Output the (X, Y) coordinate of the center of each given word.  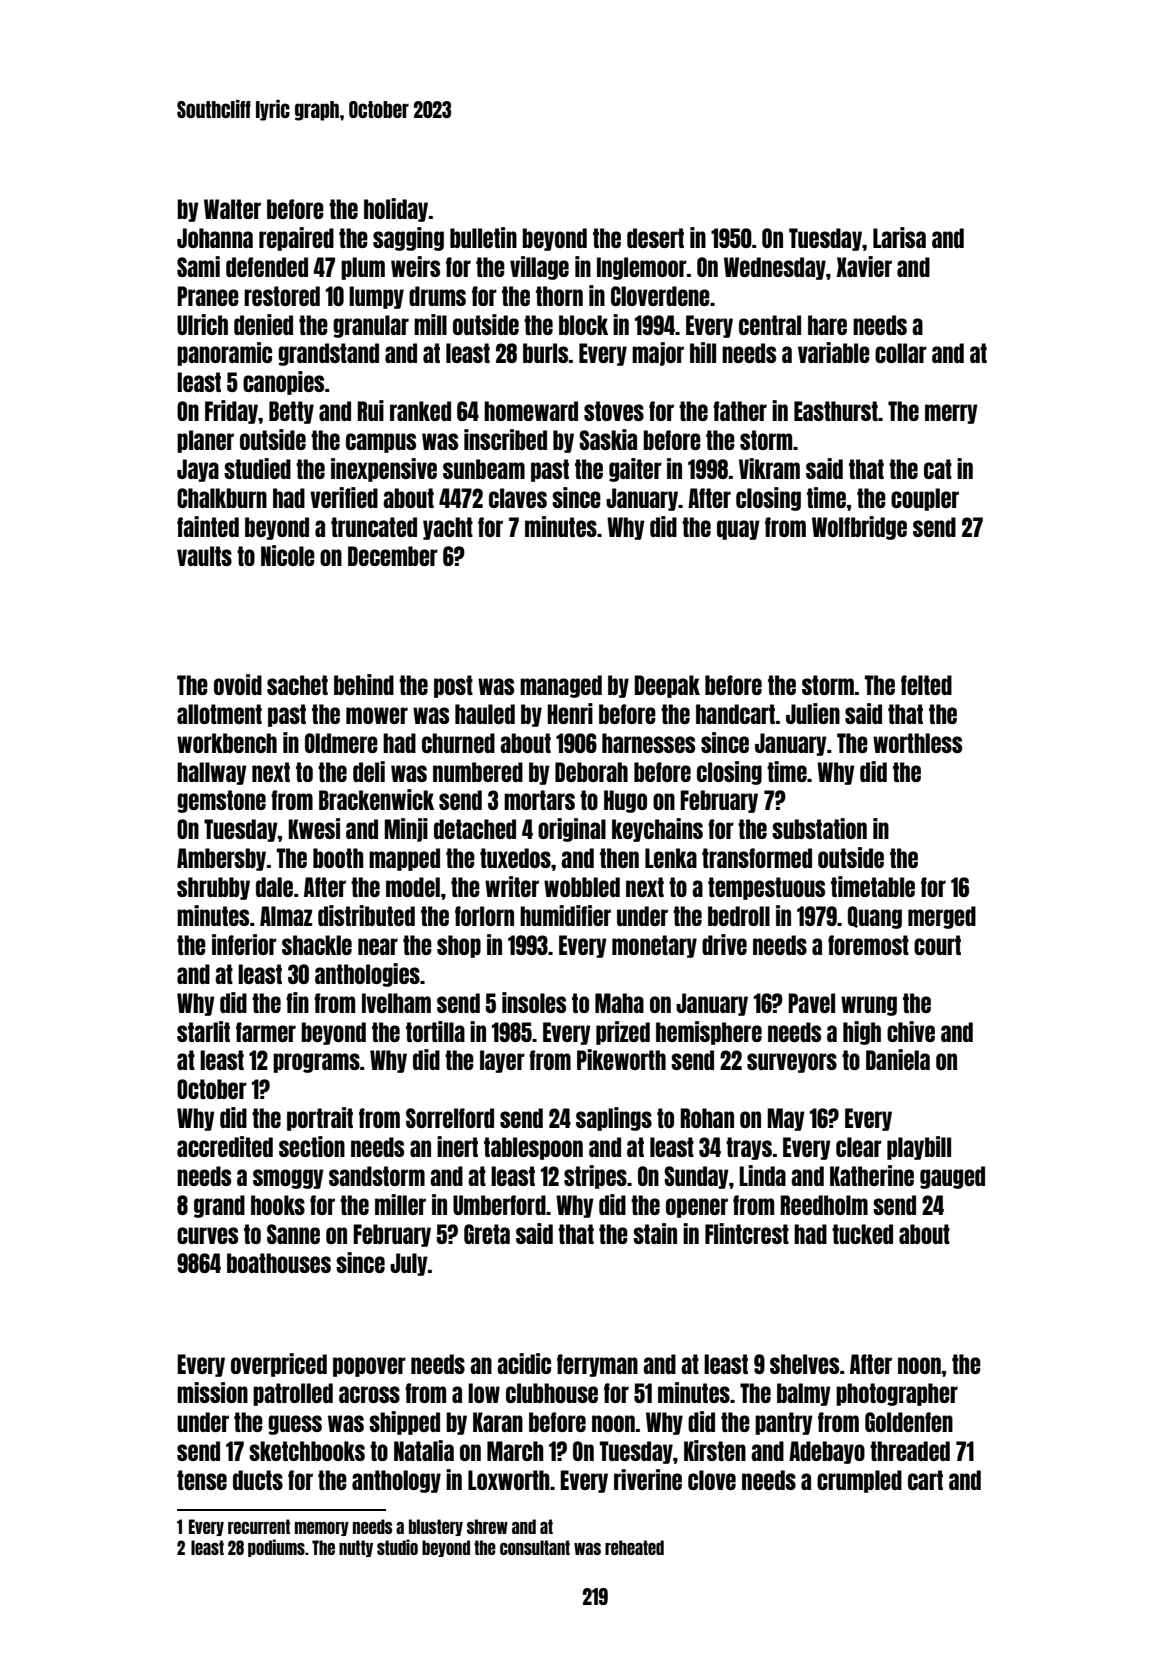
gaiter (635, 470)
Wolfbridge (859, 528)
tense (202, 1480)
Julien (813, 713)
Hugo (625, 801)
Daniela (898, 1059)
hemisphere (709, 1033)
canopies (283, 383)
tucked (862, 1234)
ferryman (597, 1365)
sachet (297, 685)
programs (316, 1063)
